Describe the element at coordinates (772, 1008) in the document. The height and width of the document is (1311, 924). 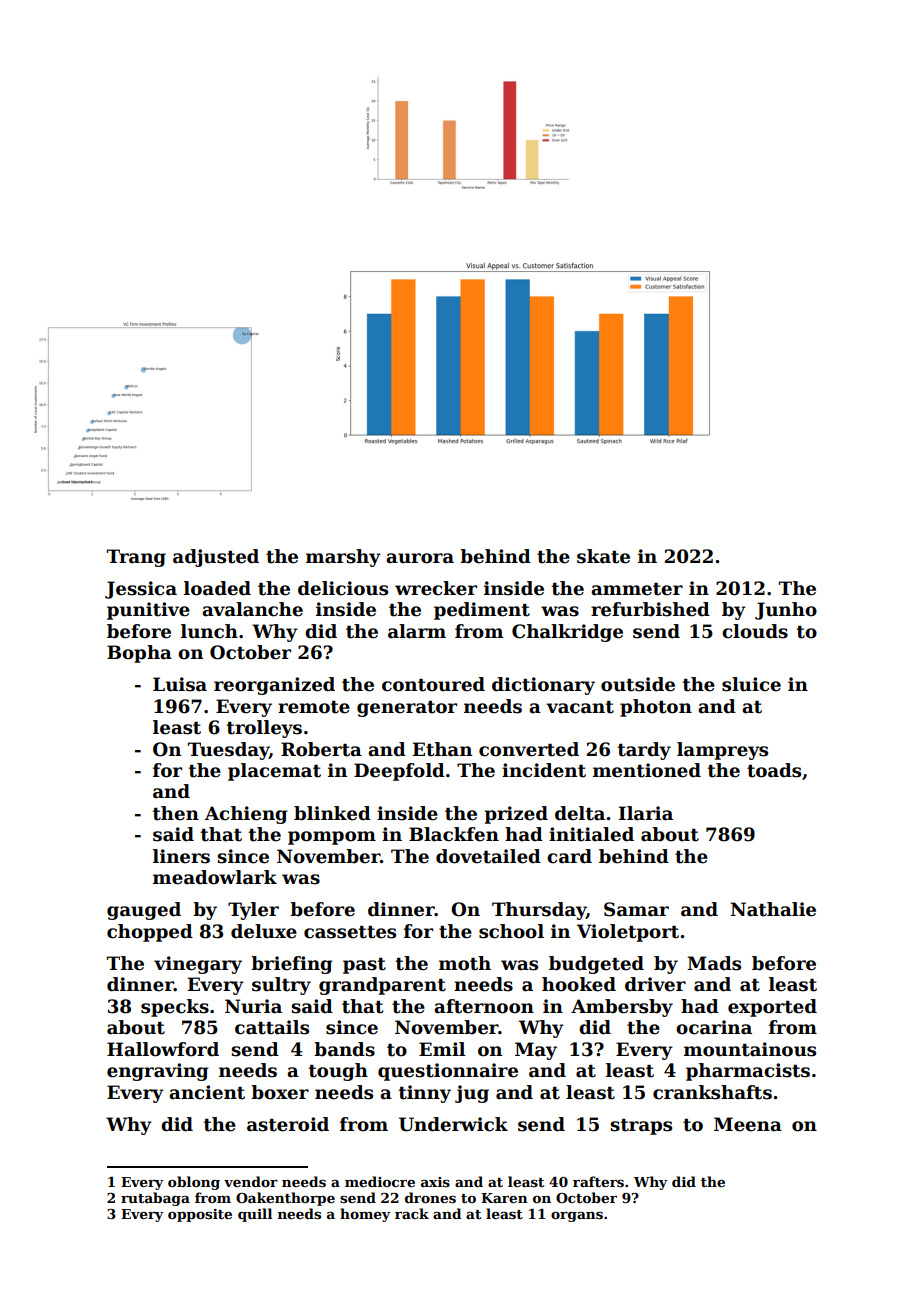
I see `exported` at that location.
